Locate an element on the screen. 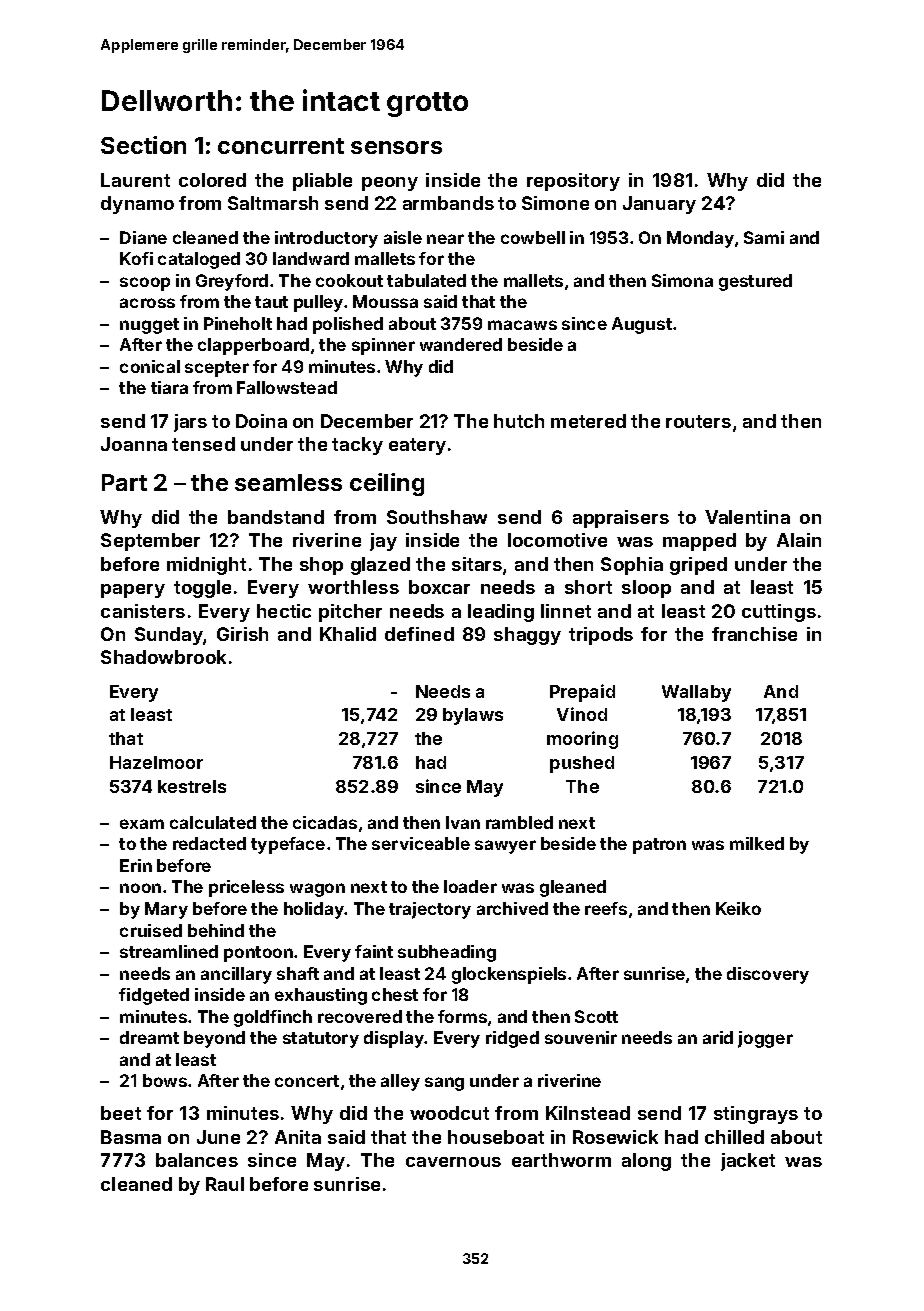  repository is located at coordinates (573, 182).
